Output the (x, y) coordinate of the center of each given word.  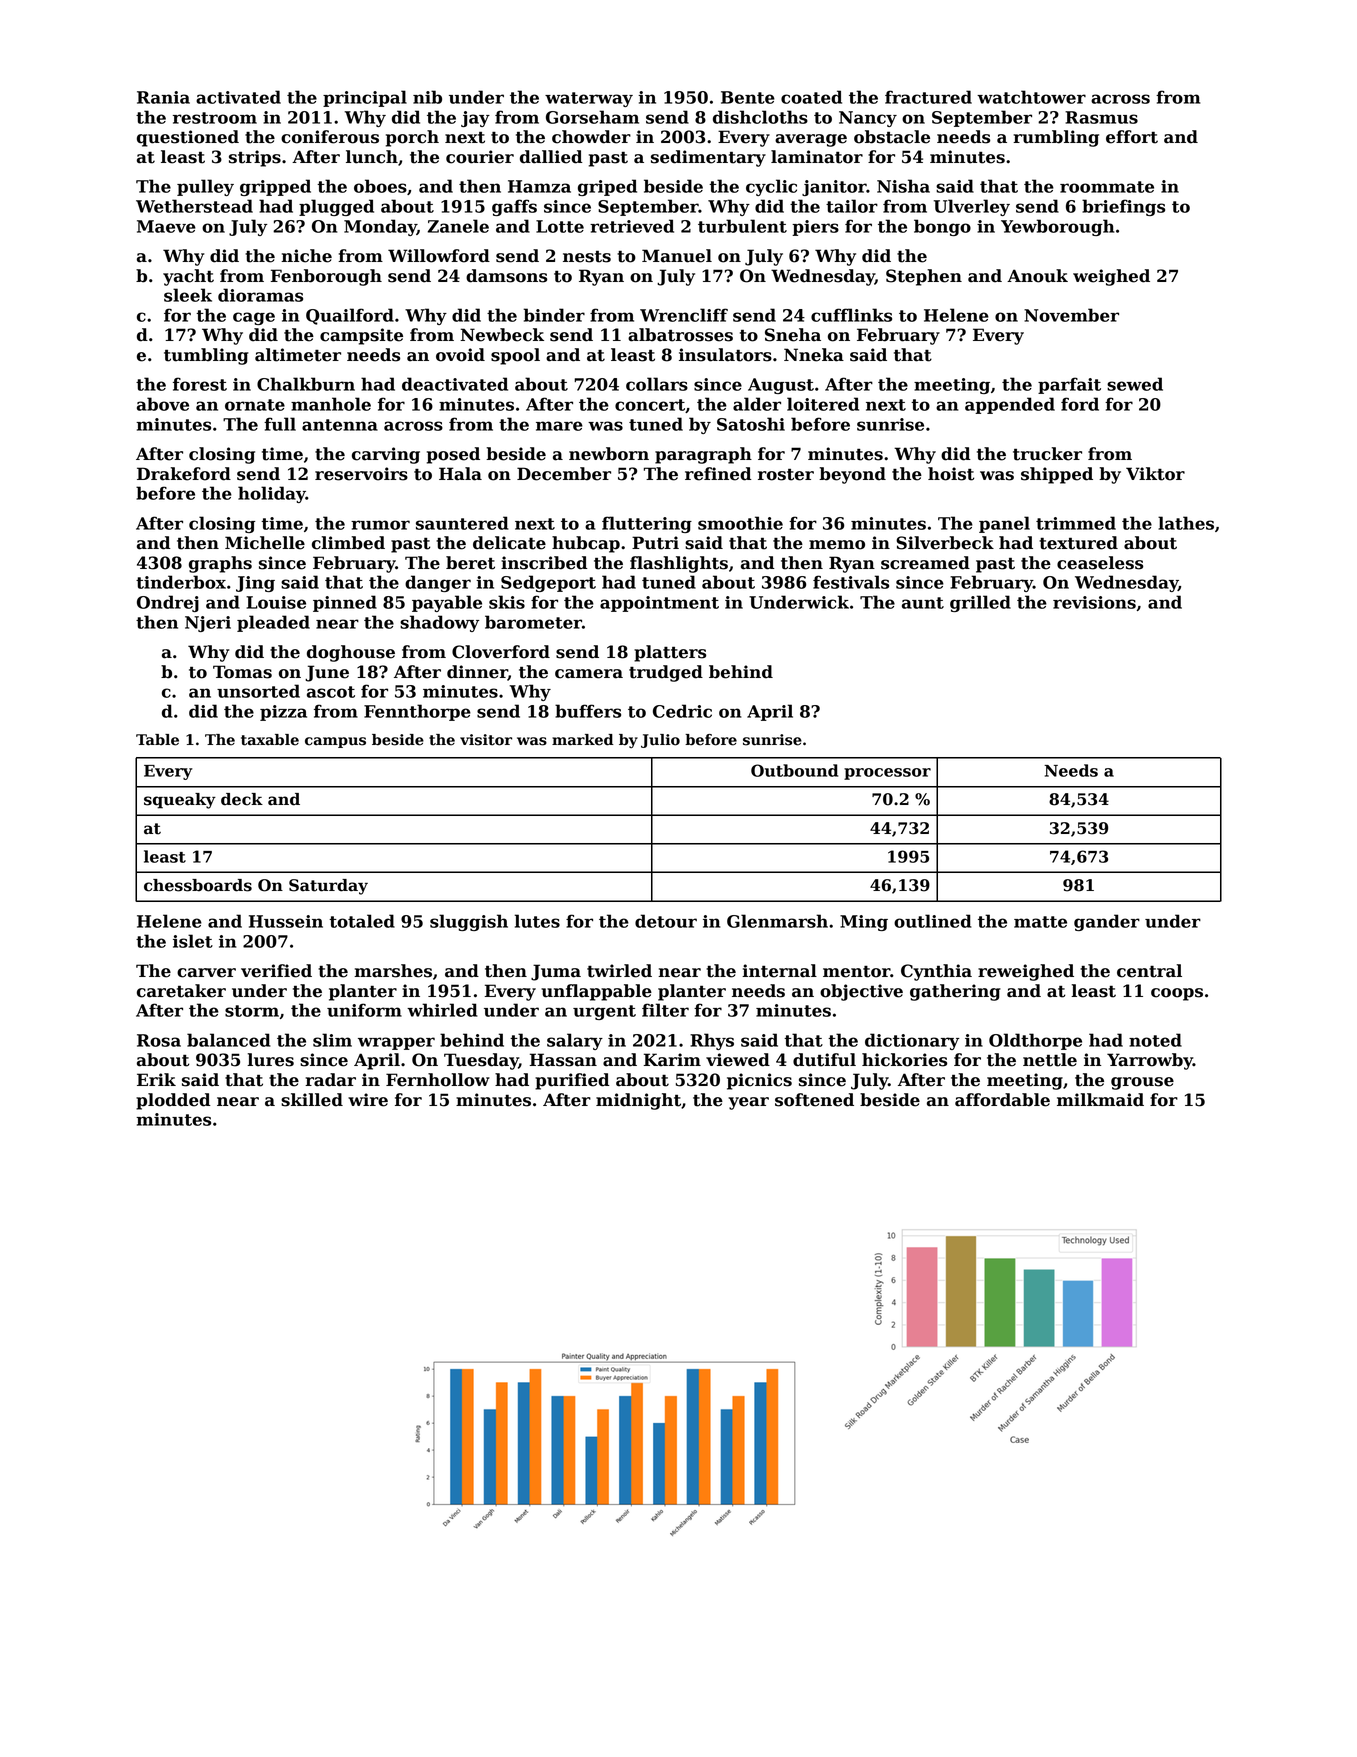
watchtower (1031, 97)
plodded (173, 1101)
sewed (1135, 384)
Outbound (794, 770)
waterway (589, 99)
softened (814, 1100)
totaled (362, 921)
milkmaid (1100, 1100)
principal (365, 98)
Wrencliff (684, 315)
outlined (933, 921)
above (163, 404)
